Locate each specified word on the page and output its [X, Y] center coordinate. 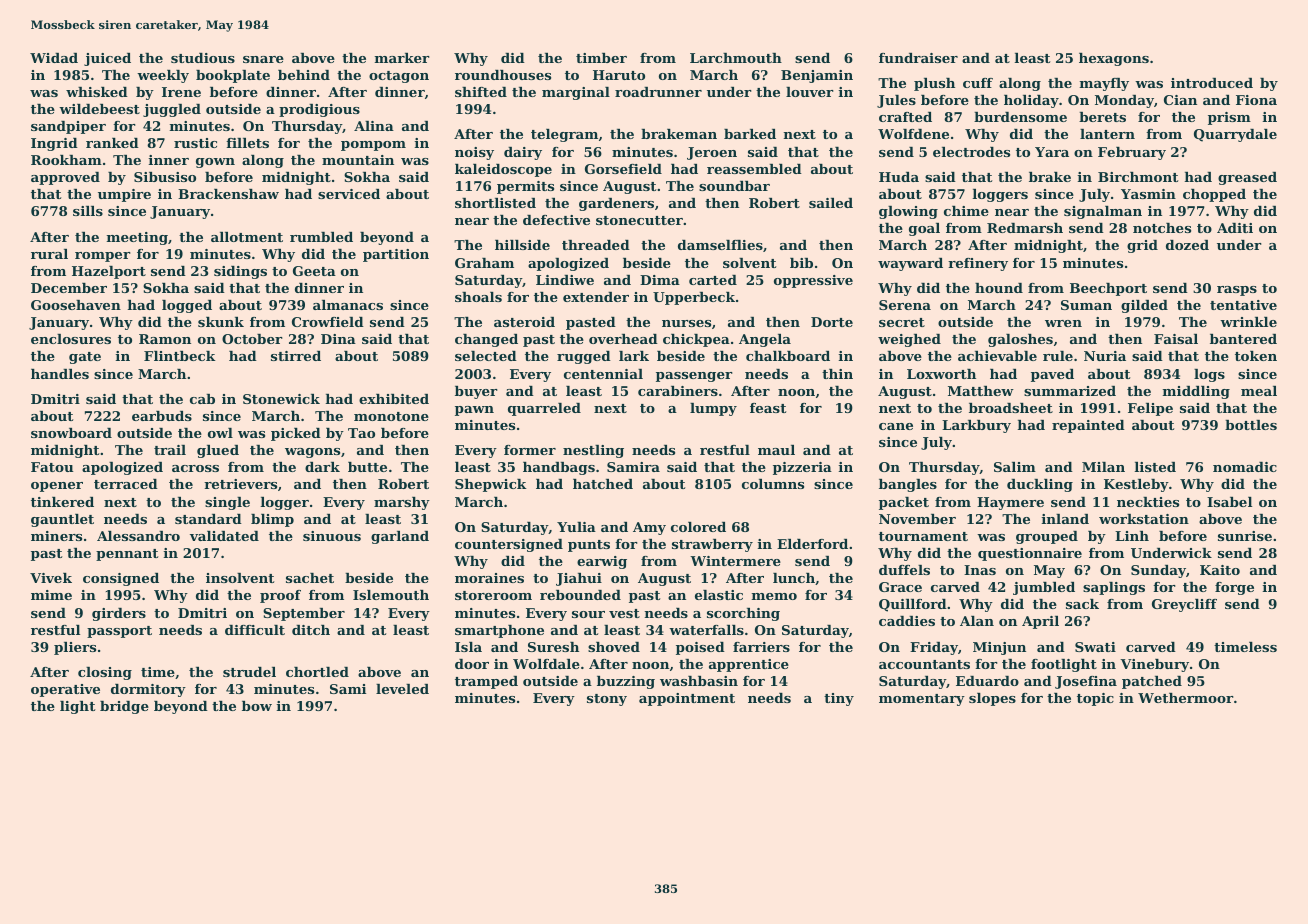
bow [257, 706]
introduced [1212, 83]
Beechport [1108, 289]
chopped [1214, 195]
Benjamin [817, 76]
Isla [468, 647]
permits [525, 187]
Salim [1015, 467]
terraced [126, 484]
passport [119, 632]
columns [773, 484]
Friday [934, 648]
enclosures [71, 339]
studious [203, 58]
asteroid [524, 322]
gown [215, 163]
